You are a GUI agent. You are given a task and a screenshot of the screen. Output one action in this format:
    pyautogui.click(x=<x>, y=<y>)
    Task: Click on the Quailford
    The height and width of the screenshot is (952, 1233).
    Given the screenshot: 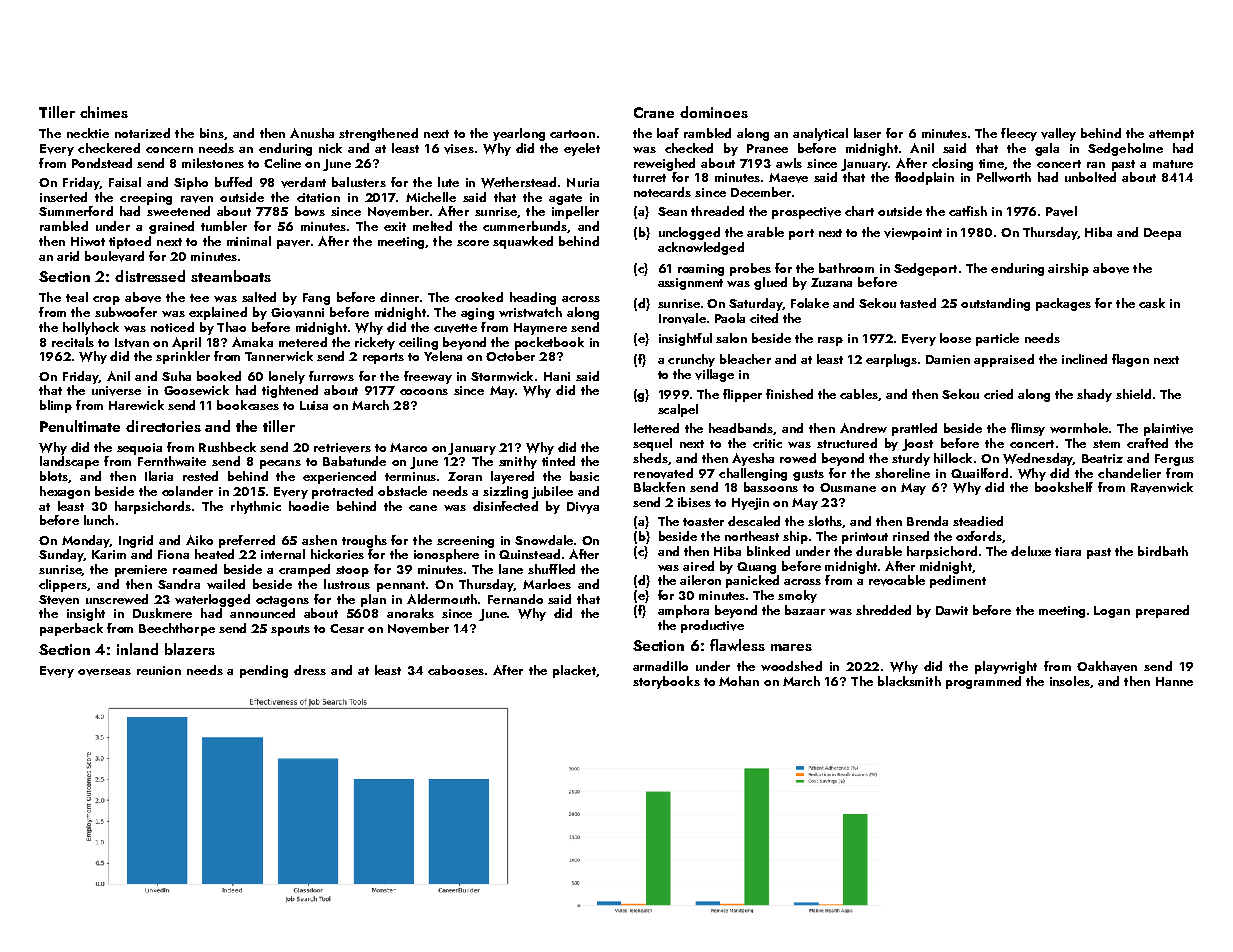 What is the action you would take?
    pyautogui.click(x=979, y=473)
